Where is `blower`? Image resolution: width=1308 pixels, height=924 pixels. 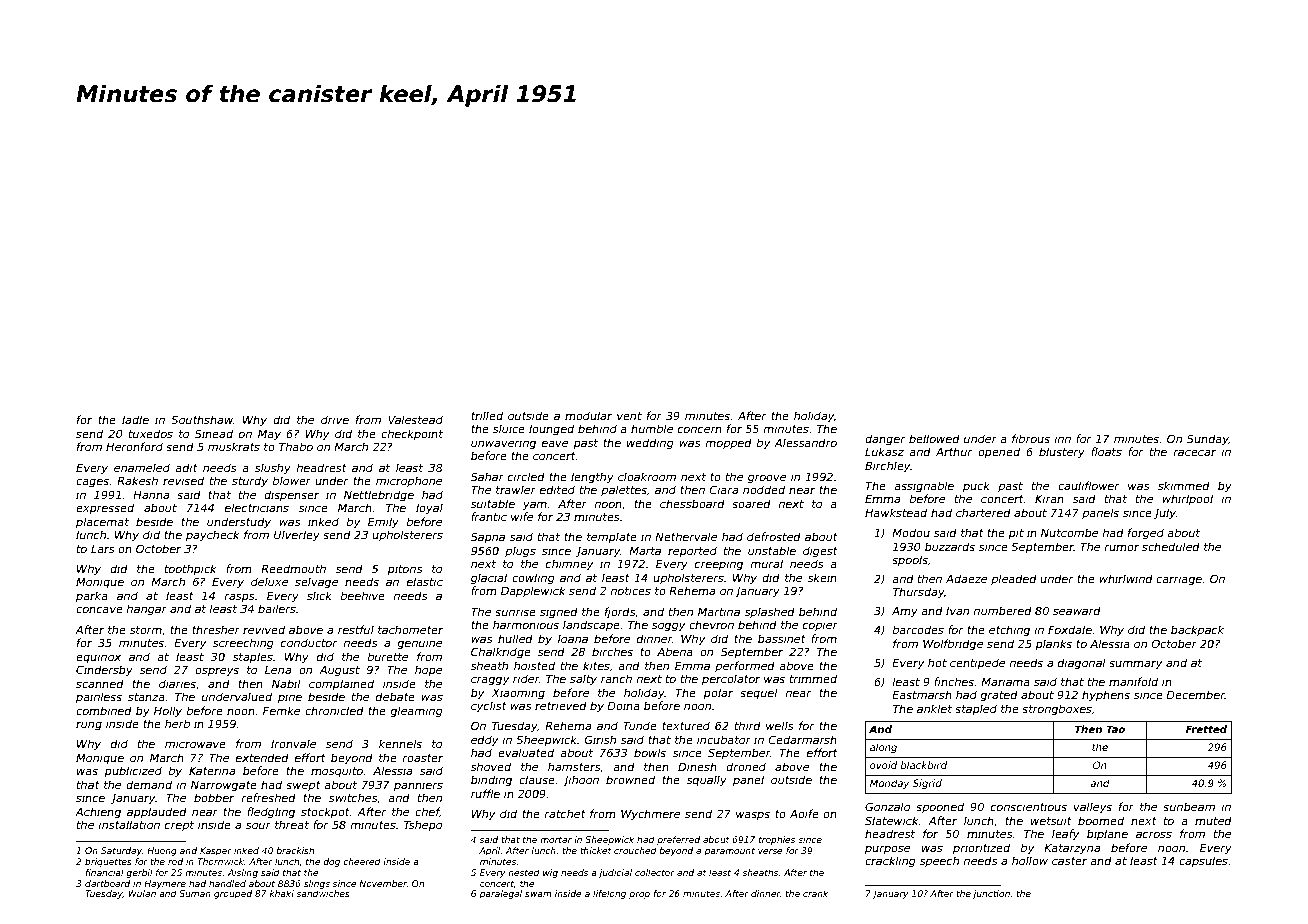
blower is located at coordinates (291, 480).
